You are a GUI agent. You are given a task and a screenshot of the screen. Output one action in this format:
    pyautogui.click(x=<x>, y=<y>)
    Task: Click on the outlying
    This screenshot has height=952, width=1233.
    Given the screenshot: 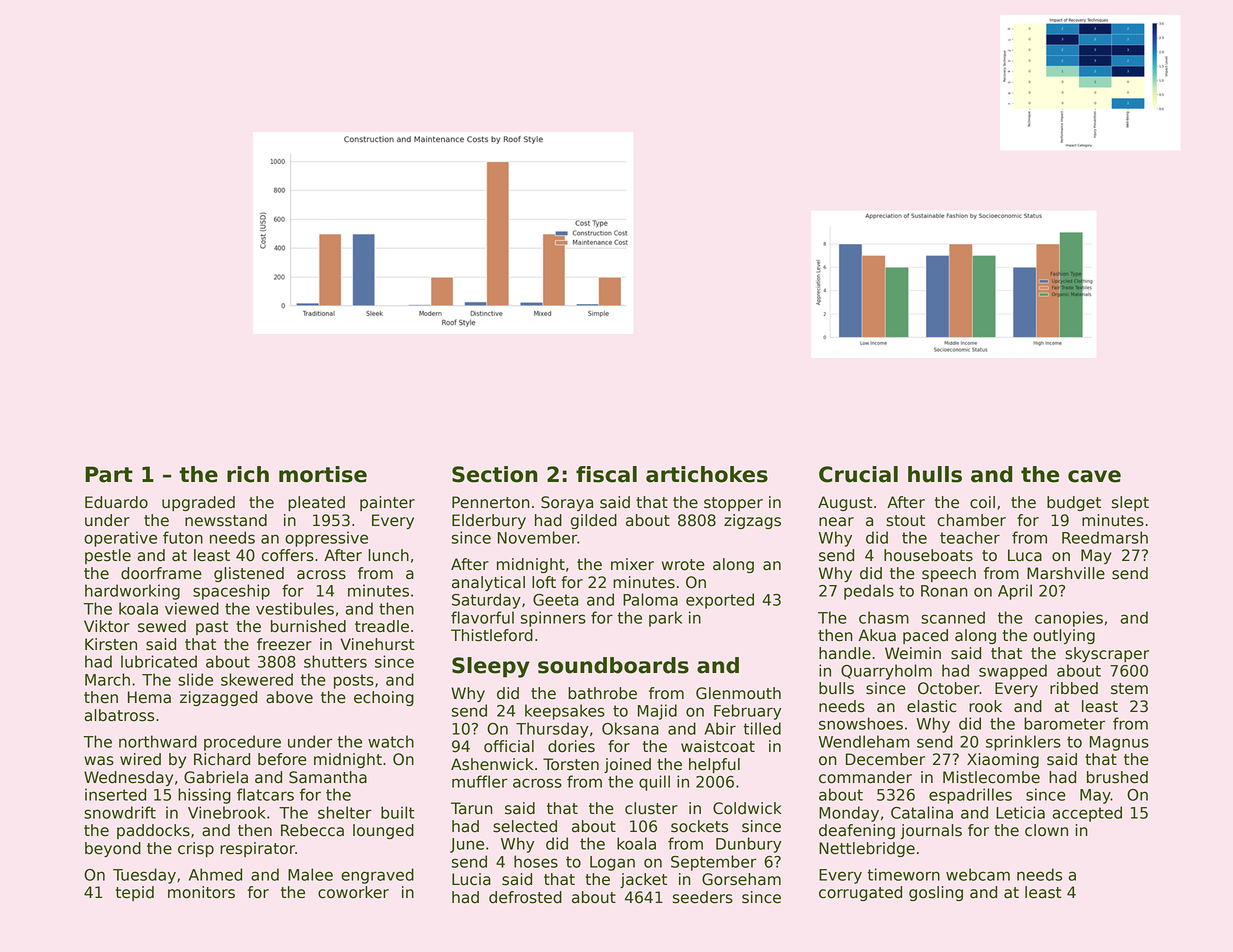 What is the action you would take?
    pyautogui.click(x=1064, y=636)
